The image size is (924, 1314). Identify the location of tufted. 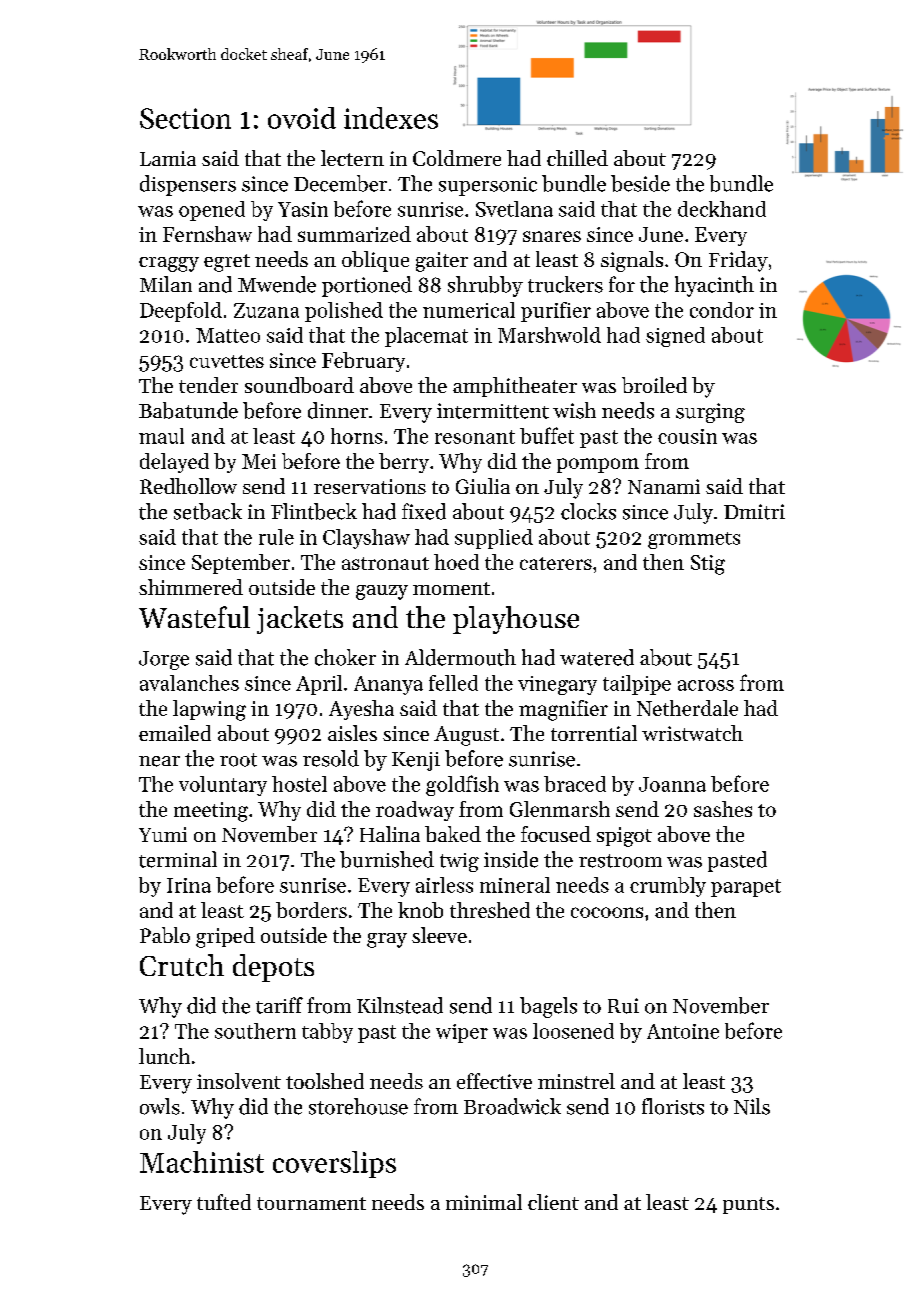
(224, 1202).
